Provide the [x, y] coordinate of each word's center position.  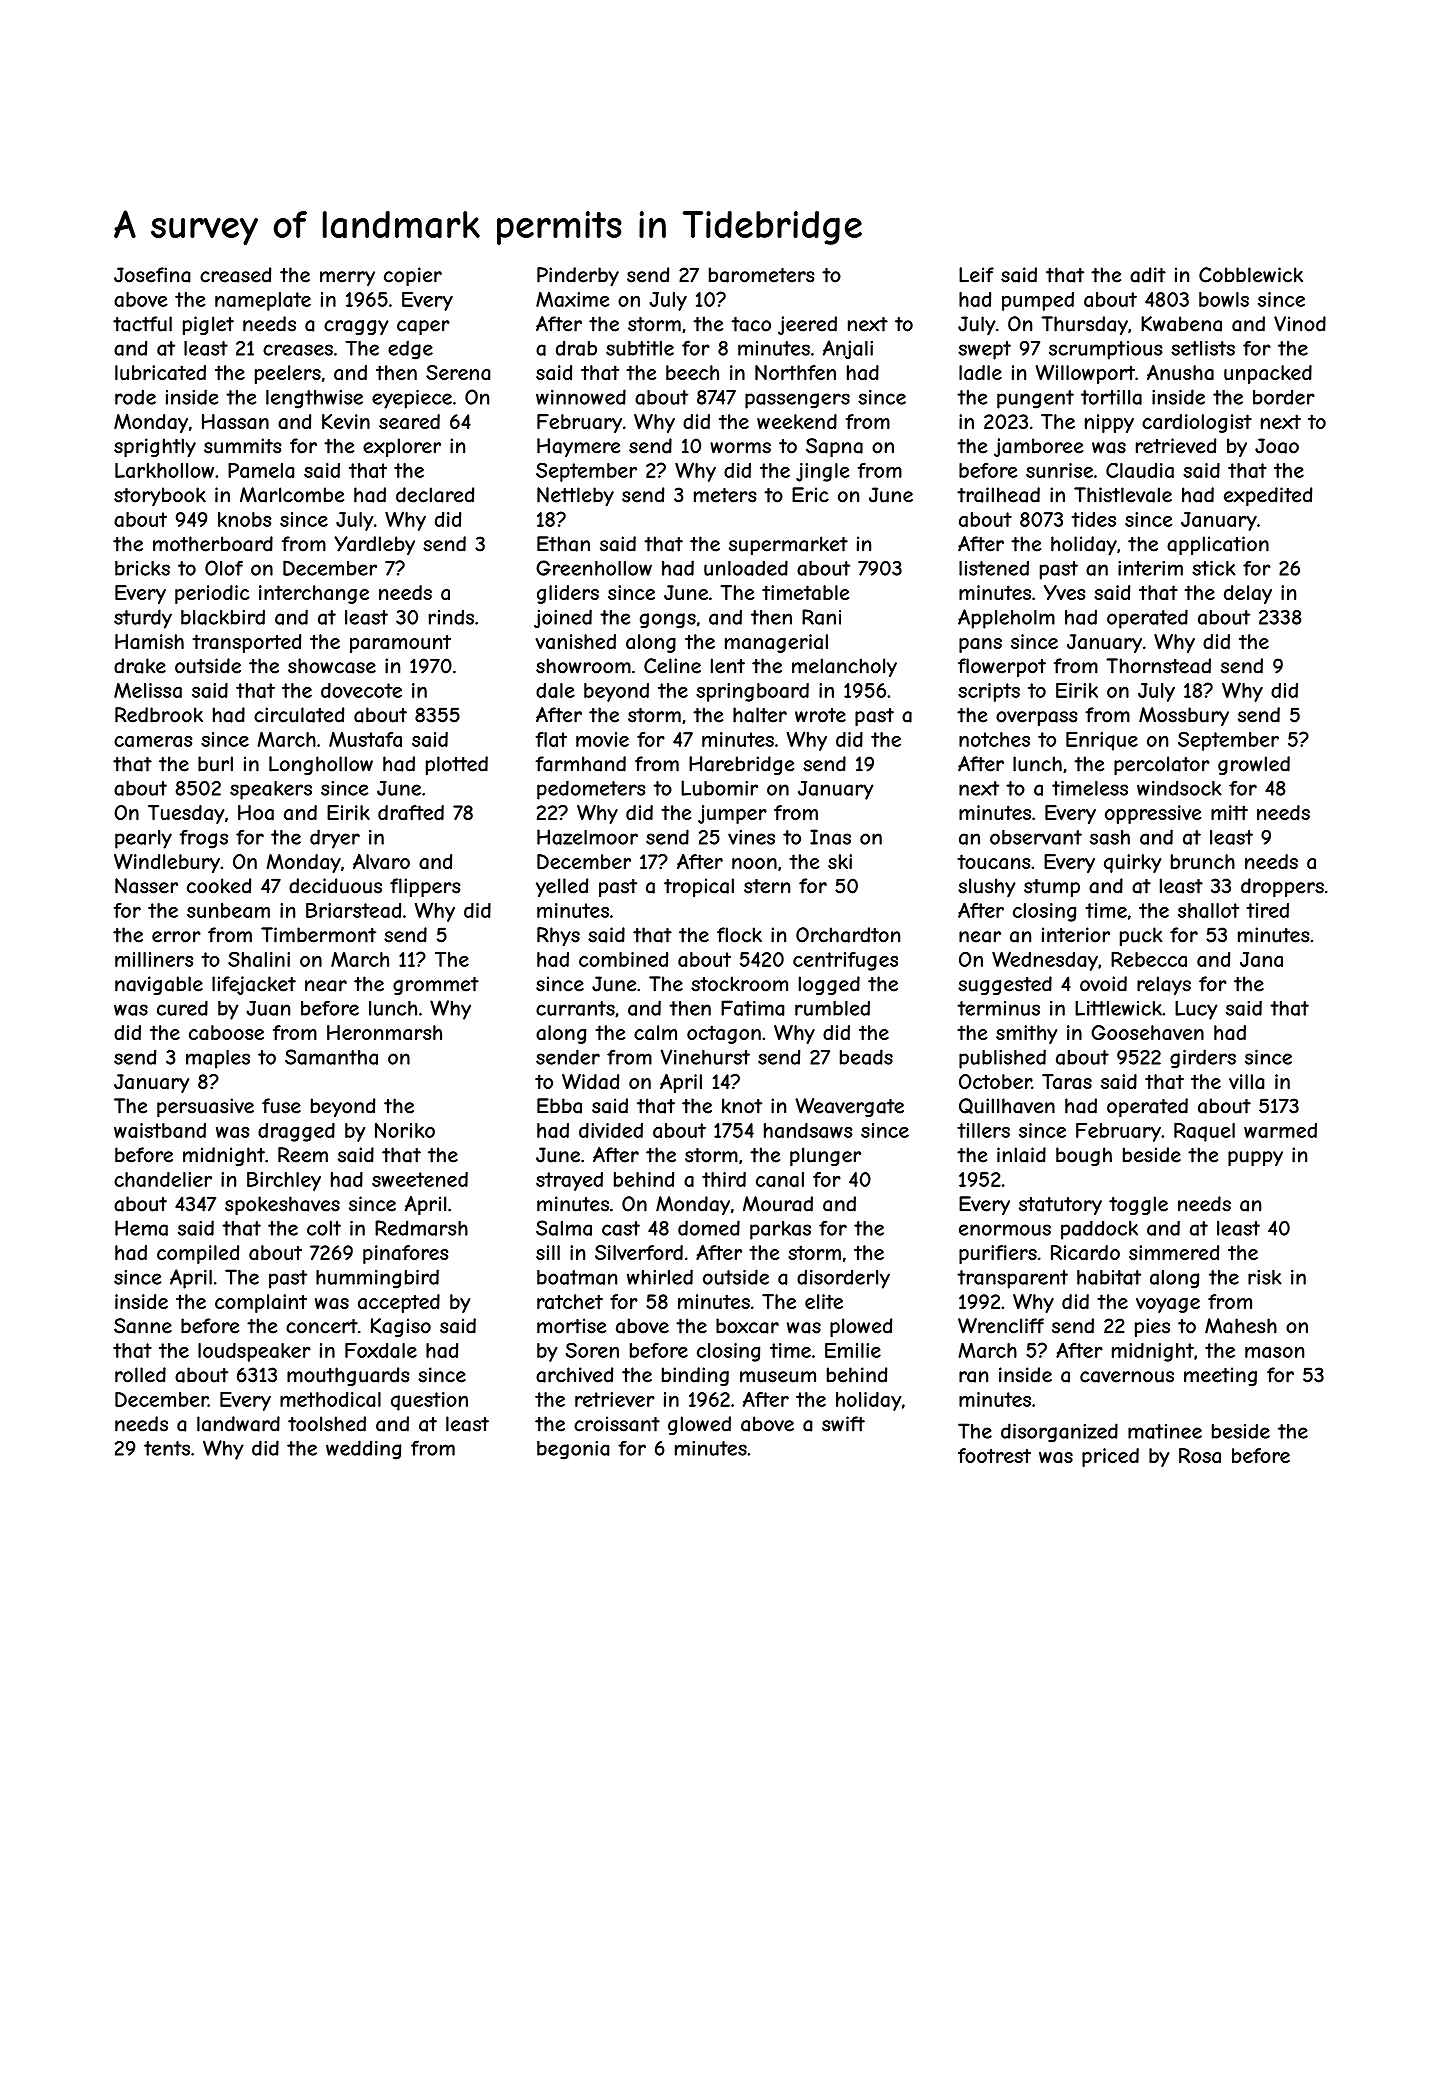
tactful [142, 324]
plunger [825, 1156]
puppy [1255, 1158]
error [176, 937]
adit [1148, 275]
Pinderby [578, 277]
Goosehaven [1147, 1032]
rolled [140, 1375]
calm [655, 1032]
